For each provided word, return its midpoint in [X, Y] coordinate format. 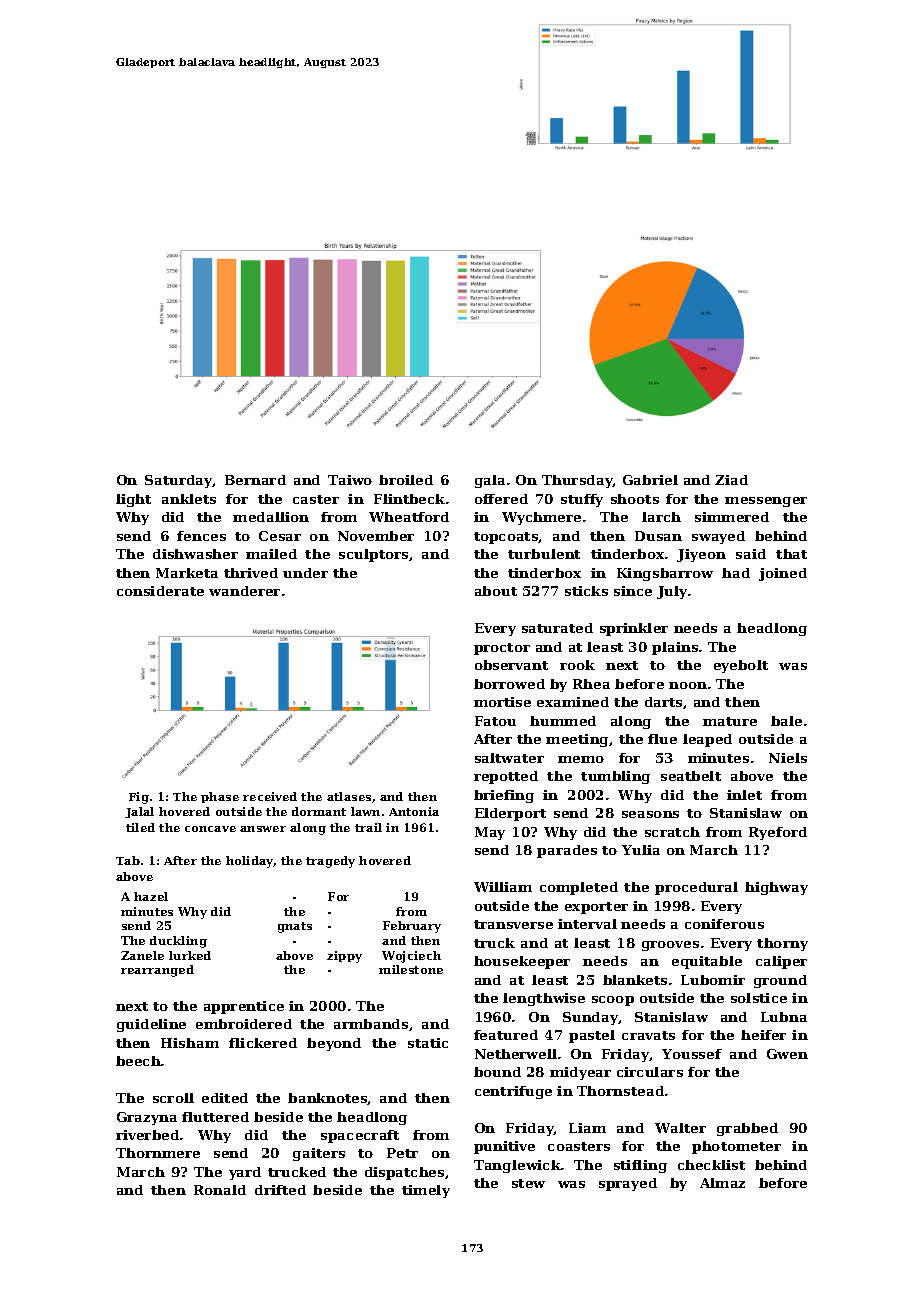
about [496, 591]
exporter [596, 908]
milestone [411, 969]
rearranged [157, 971]
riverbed [147, 1135]
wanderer [244, 591]
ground [780, 981]
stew [528, 1183]
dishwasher [195, 554]
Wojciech [411, 957]
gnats [295, 927]
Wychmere [541, 518]
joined [783, 574]
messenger [766, 502]
